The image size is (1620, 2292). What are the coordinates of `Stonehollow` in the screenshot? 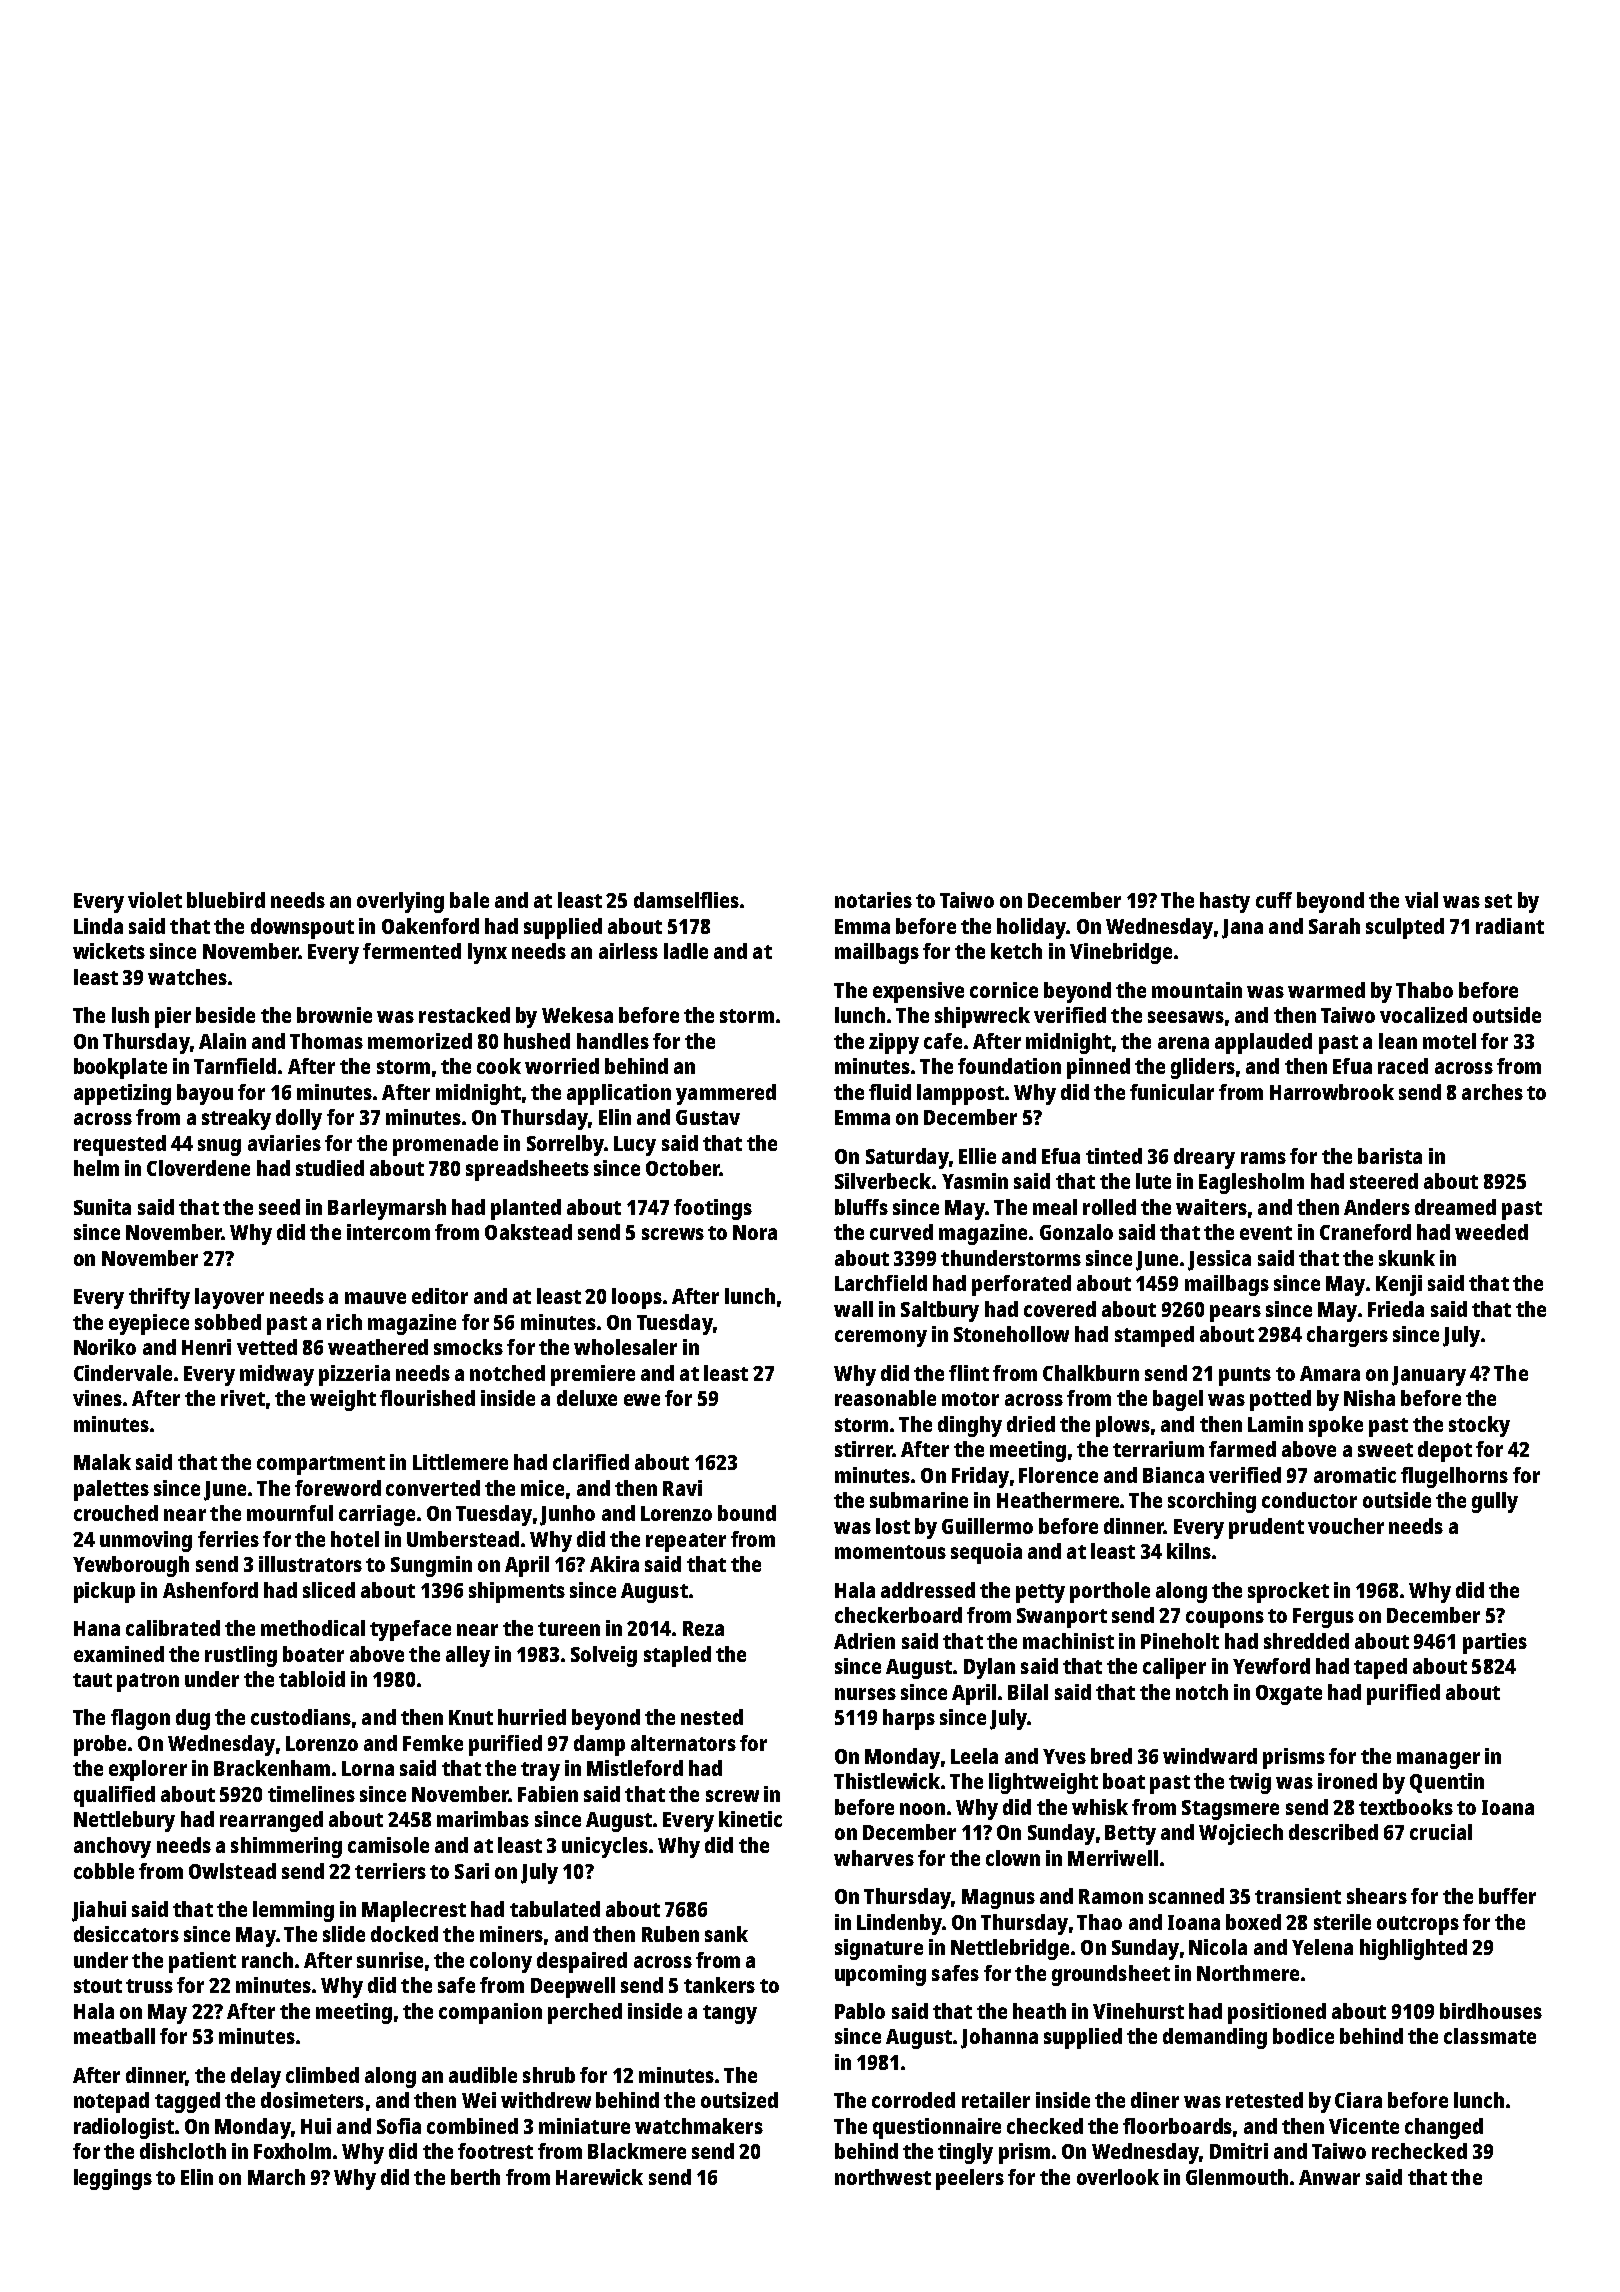 It's located at (1011, 1334).
